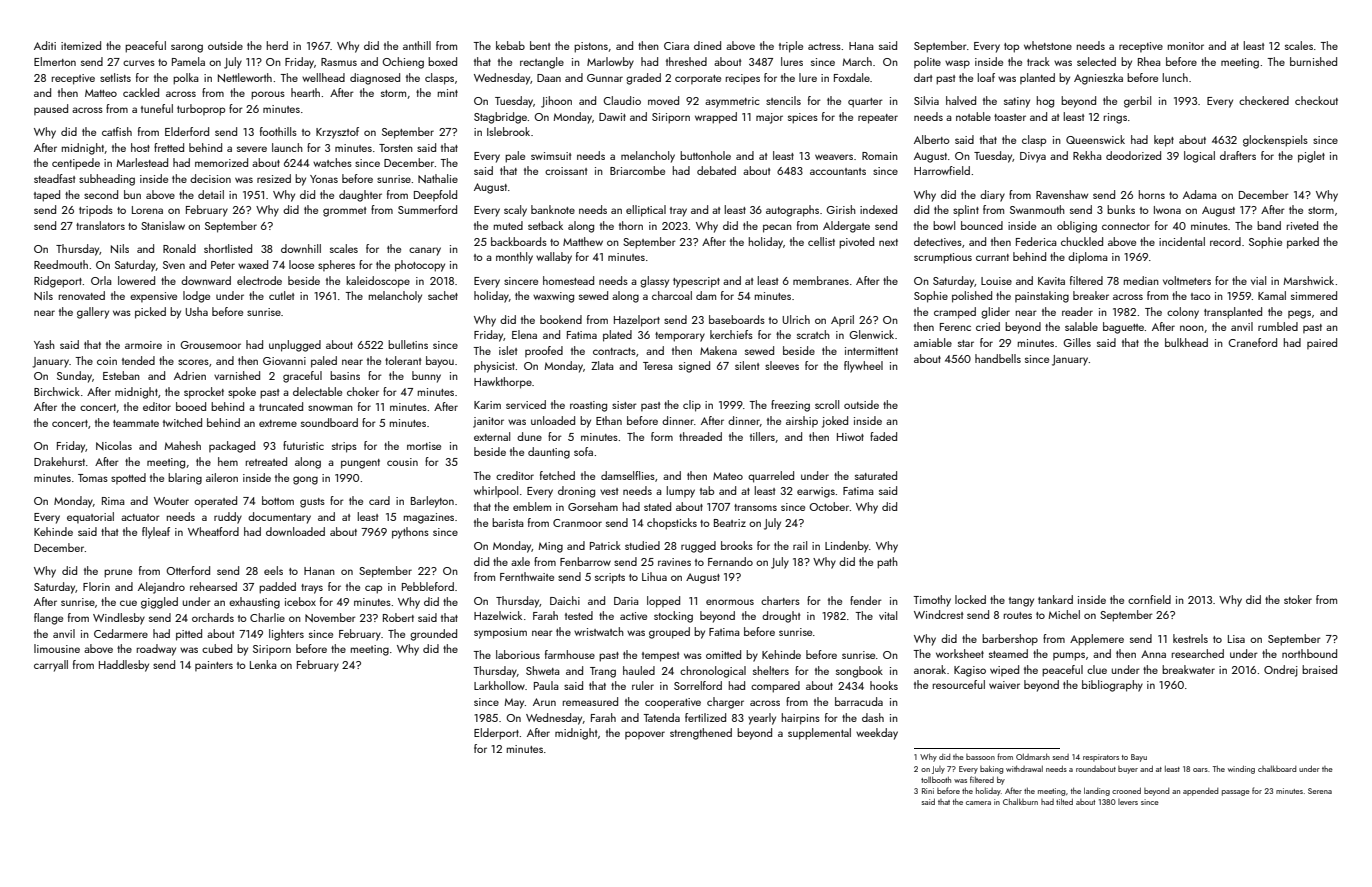  I want to click on glockenspiels, so click(1275, 141).
